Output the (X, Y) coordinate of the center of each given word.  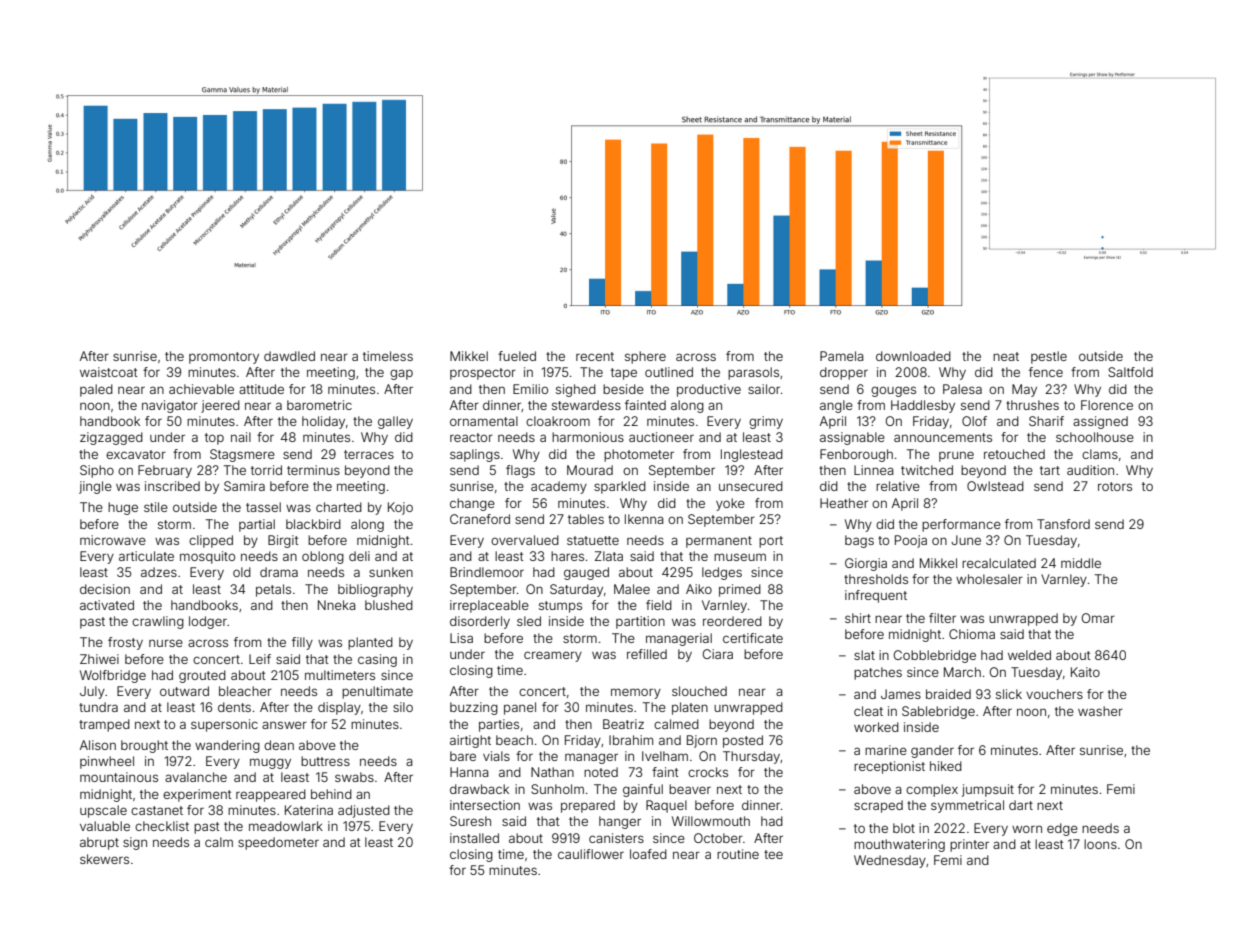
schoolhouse (1095, 437)
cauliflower (591, 854)
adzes (159, 572)
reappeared (271, 795)
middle (1081, 563)
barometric (319, 405)
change (472, 504)
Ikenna (644, 519)
